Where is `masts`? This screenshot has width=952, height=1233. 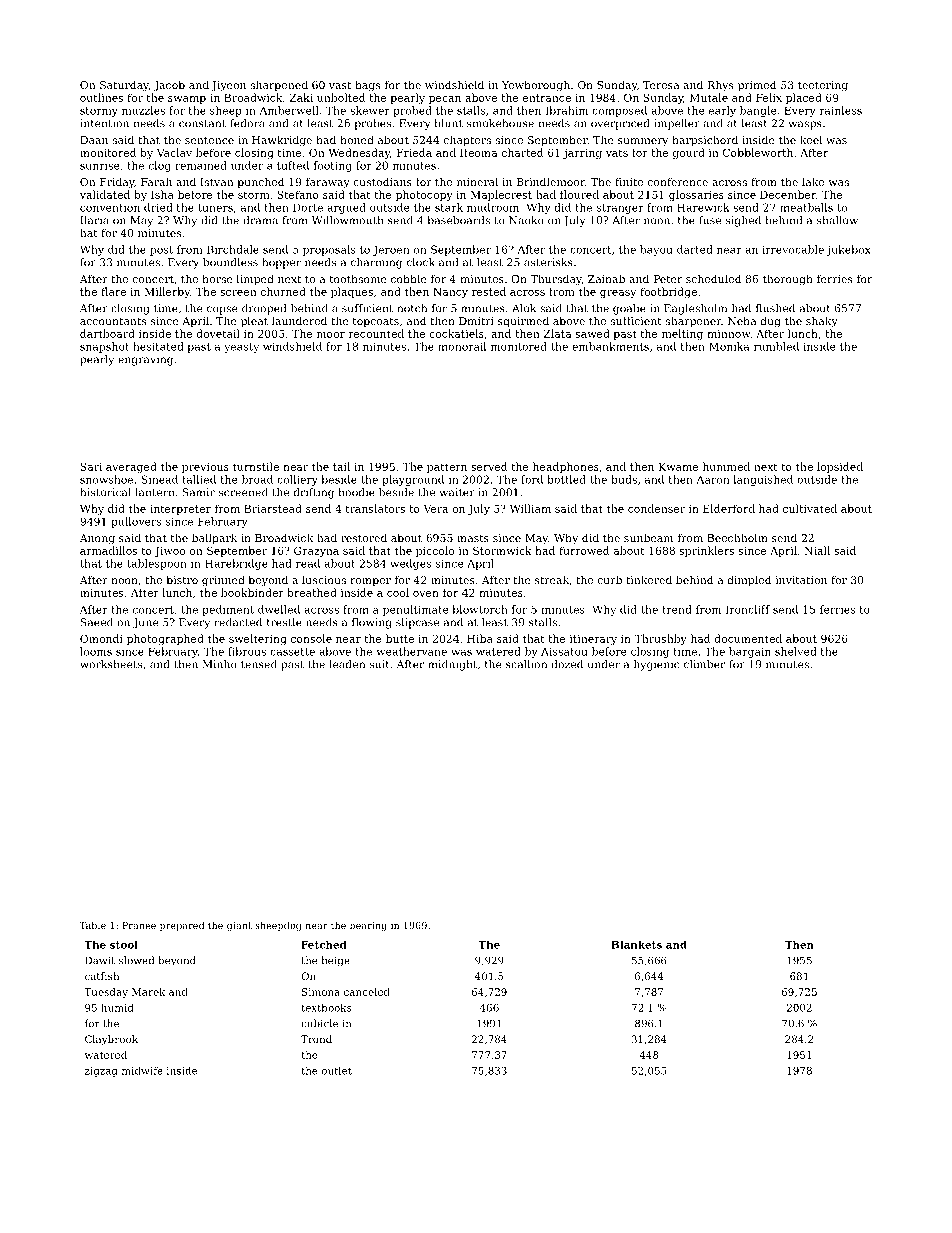
masts is located at coordinates (473, 538).
